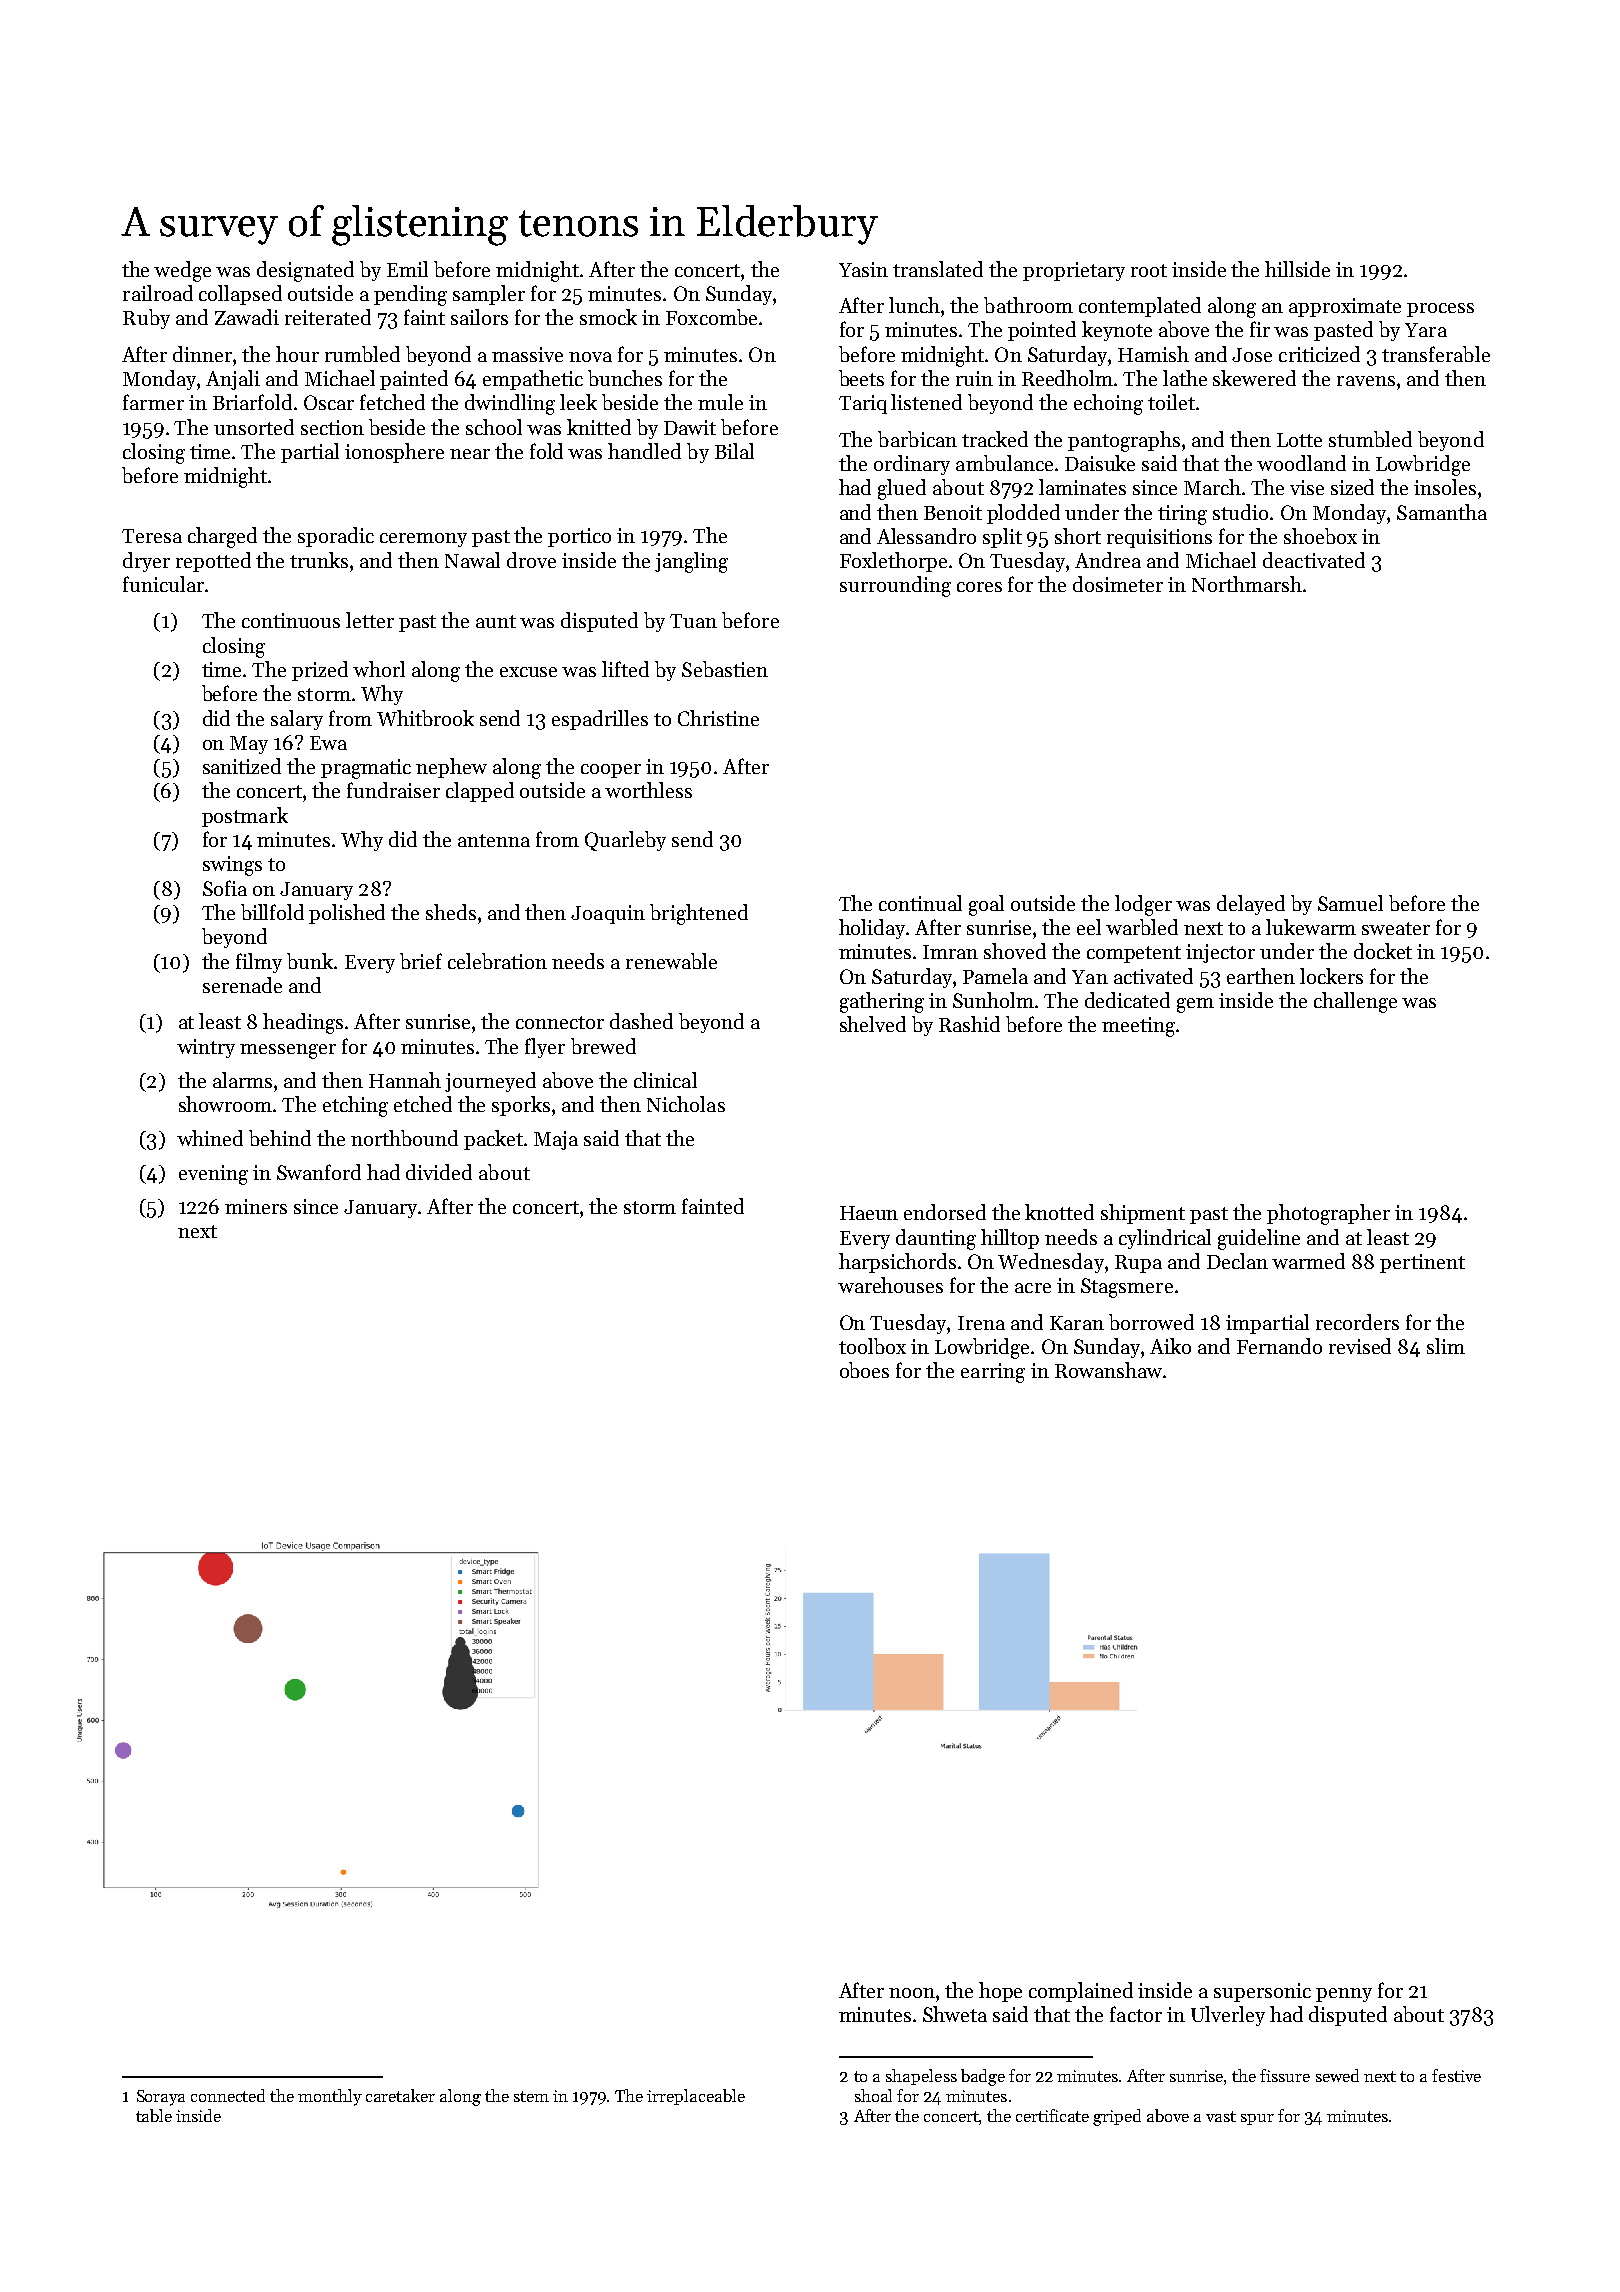  Describe the element at coordinates (863, 269) in the page. I see `Yasin` at that location.
